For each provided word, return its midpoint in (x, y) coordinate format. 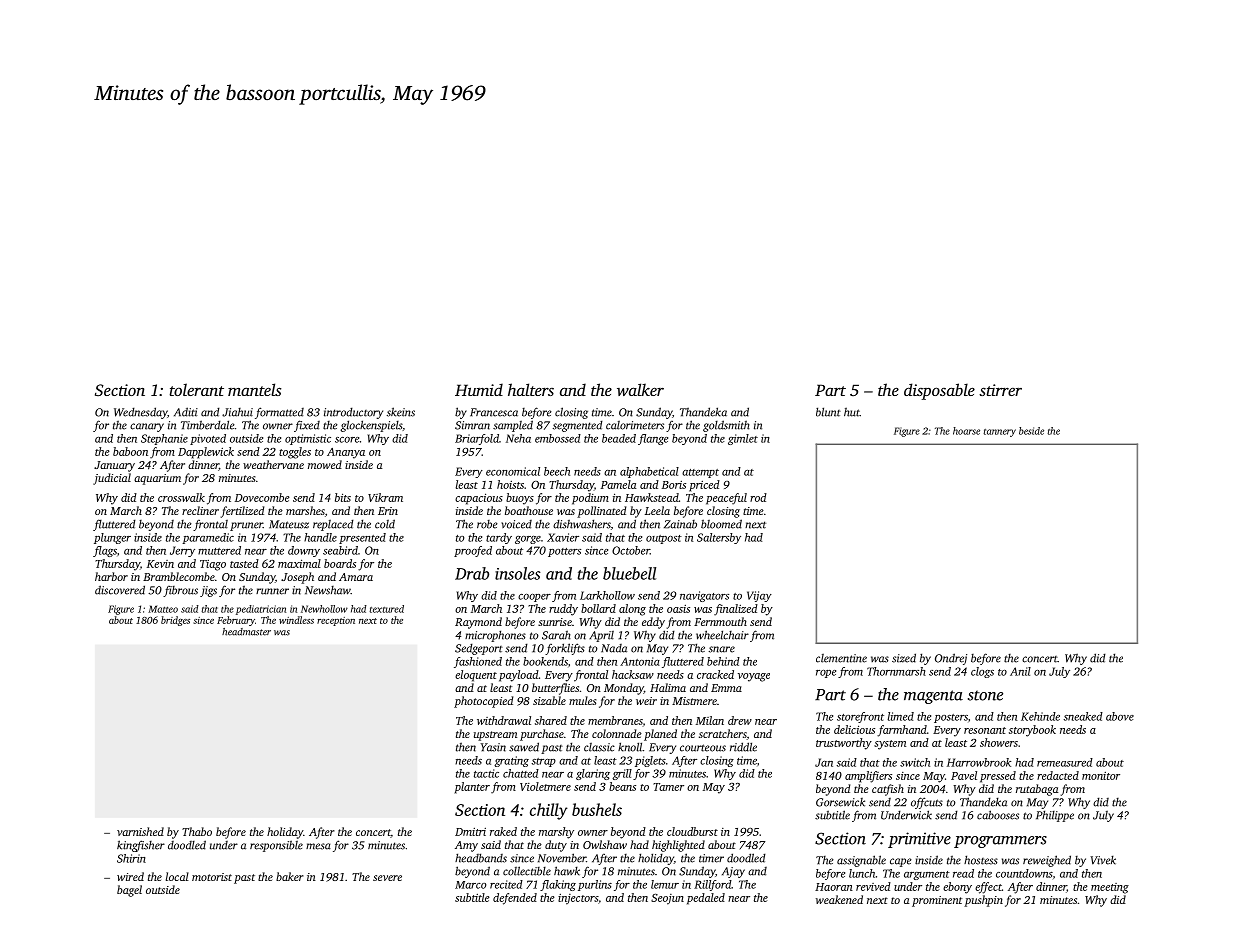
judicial (112, 479)
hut (852, 412)
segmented (578, 426)
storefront (860, 717)
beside (1031, 431)
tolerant (197, 389)
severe (387, 878)
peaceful (726, 499)
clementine (841, 658)
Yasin (493, 747)
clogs (982, 672)
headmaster (246, 632)
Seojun (667, 899)
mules (583, 700)
